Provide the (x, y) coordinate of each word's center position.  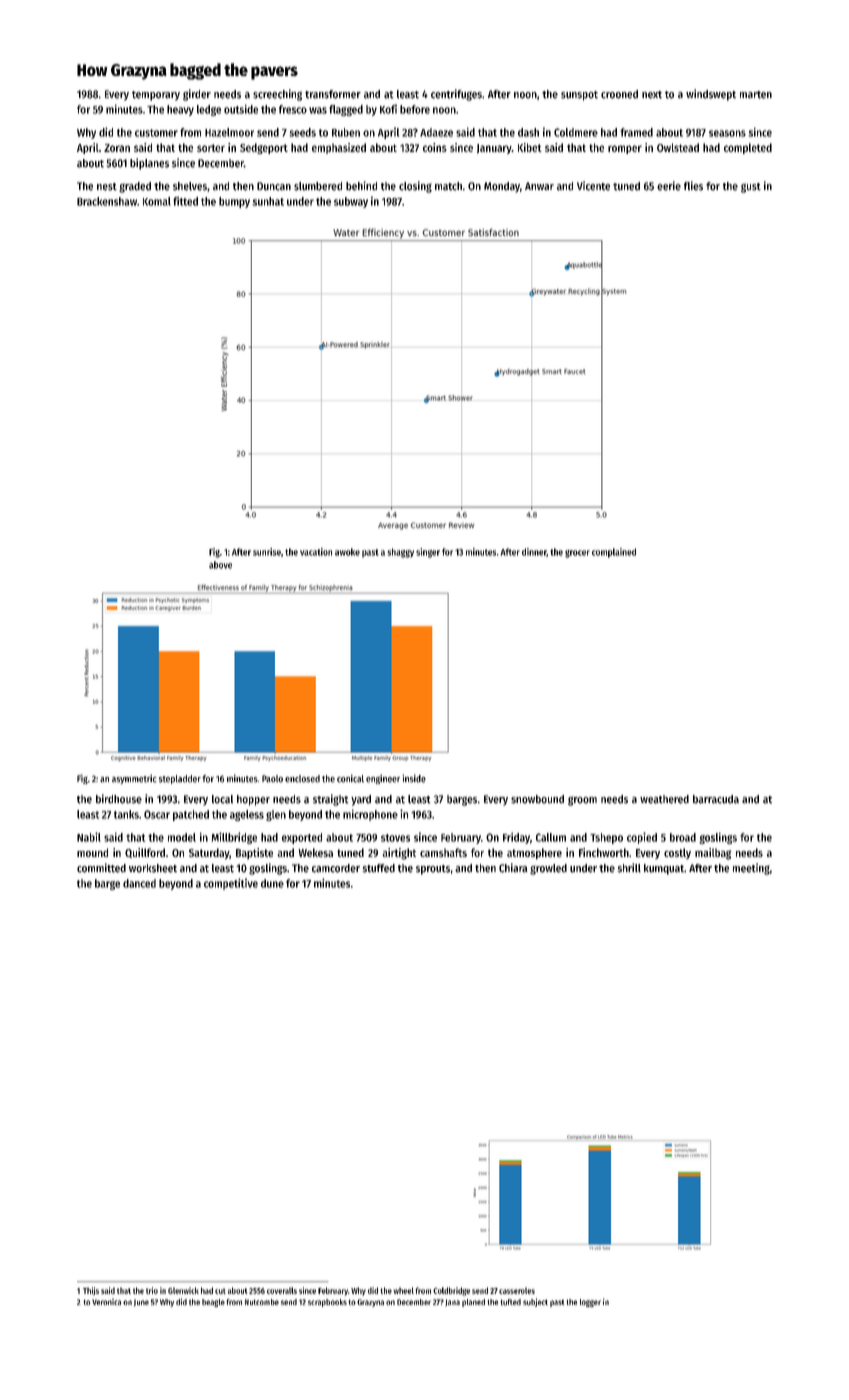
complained (614, 553)
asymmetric (134, 779)
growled (548, 869)
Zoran (117, 148)
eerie (669, 186)
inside (414, 778)
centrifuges (456, 95)
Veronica (106, 1301)
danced (139, 883)
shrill (629, 868)
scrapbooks (327, 1303)
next (652, 95)
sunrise (267, 552)
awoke (347, 552)
